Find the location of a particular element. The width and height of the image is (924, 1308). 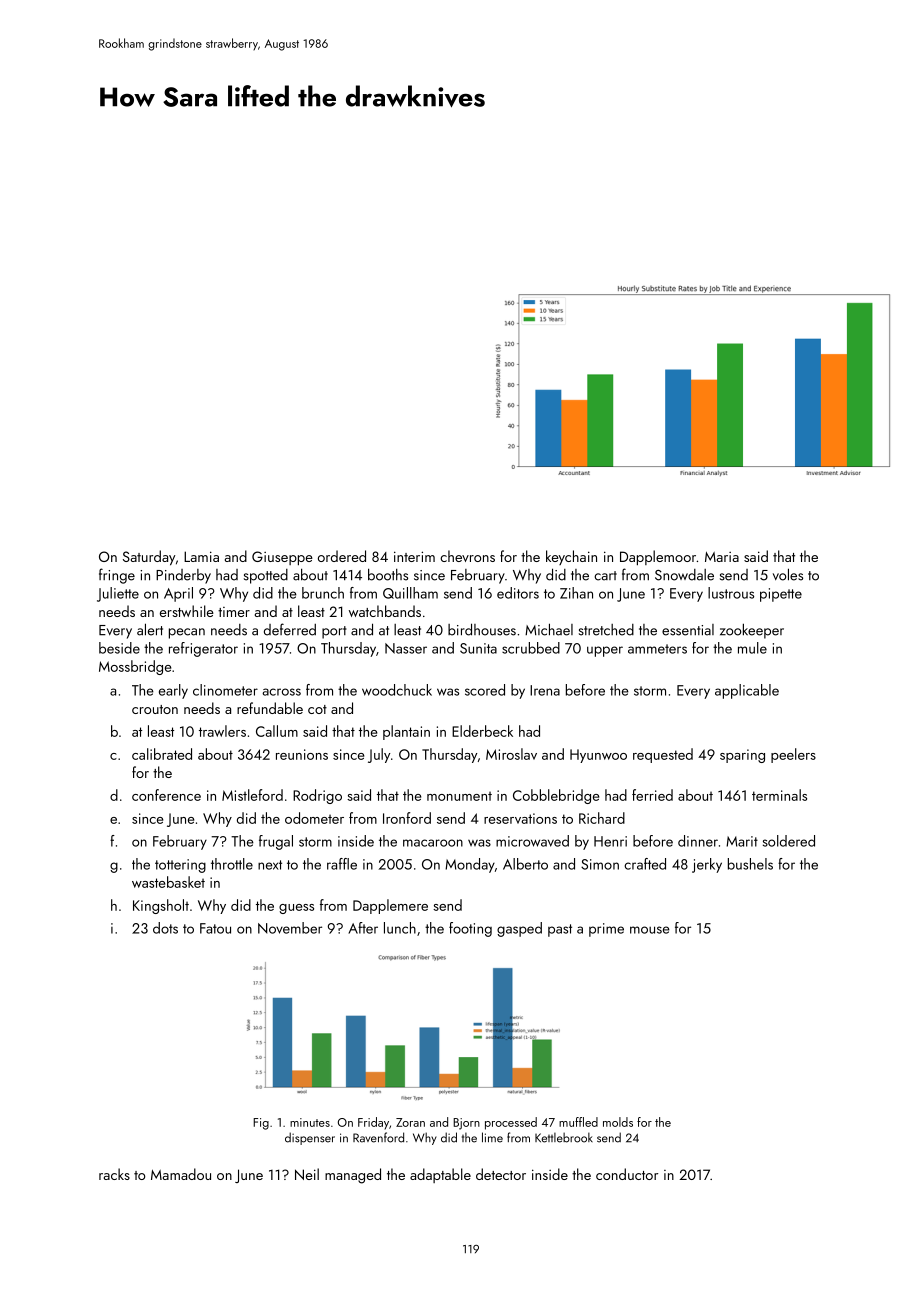

booths is located at coordinates (388, 574).
